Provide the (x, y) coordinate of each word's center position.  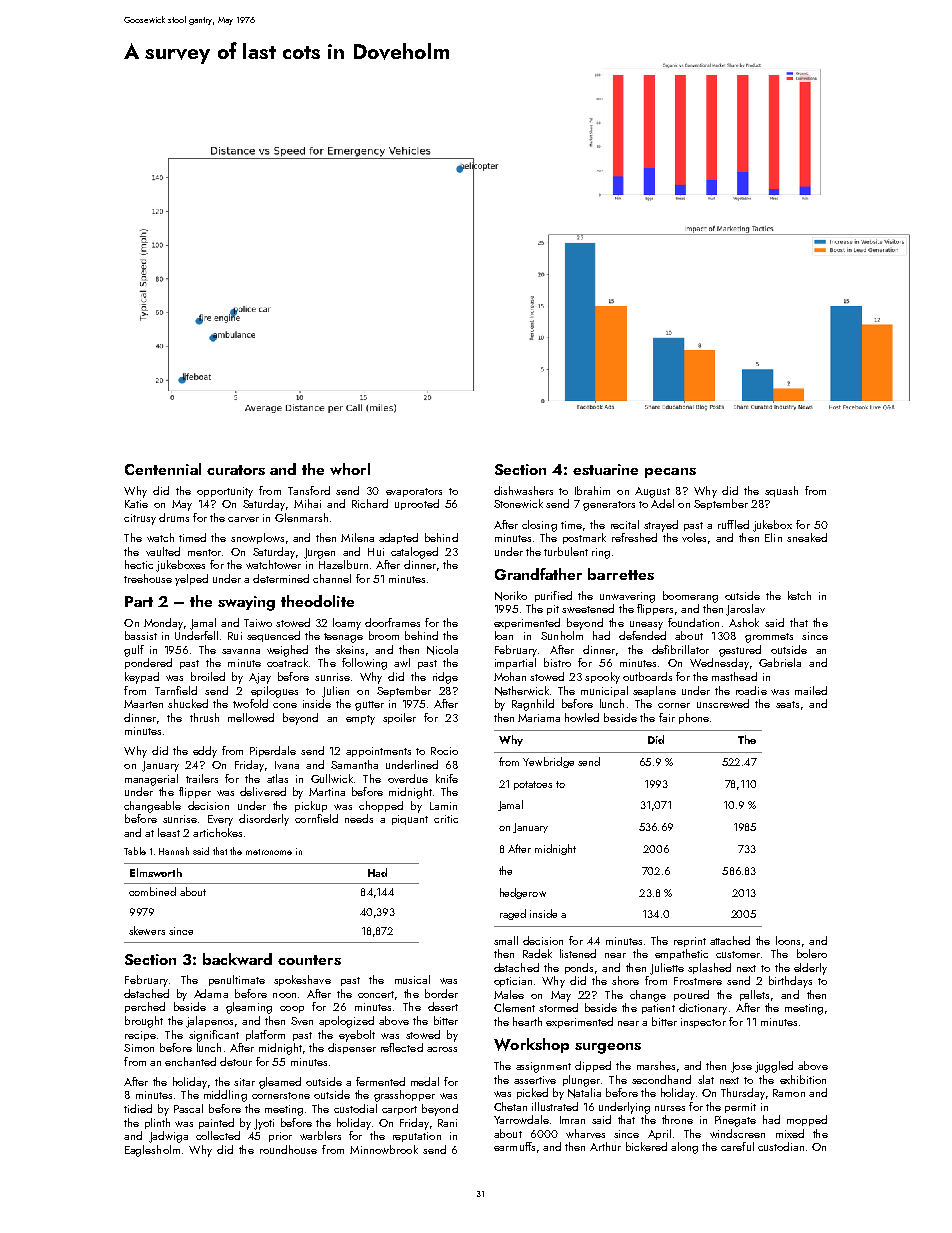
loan (504, 635)
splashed (709, 968)
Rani (447, 1123)
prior (280, 1137)
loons (788, 940)
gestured (740, 651)
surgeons (608, 1048)
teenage (343, 638)
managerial (151, 780)
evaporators (414, 492)
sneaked (807, 537)
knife (447, 778)
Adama (211, 993)
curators (236, 470)
